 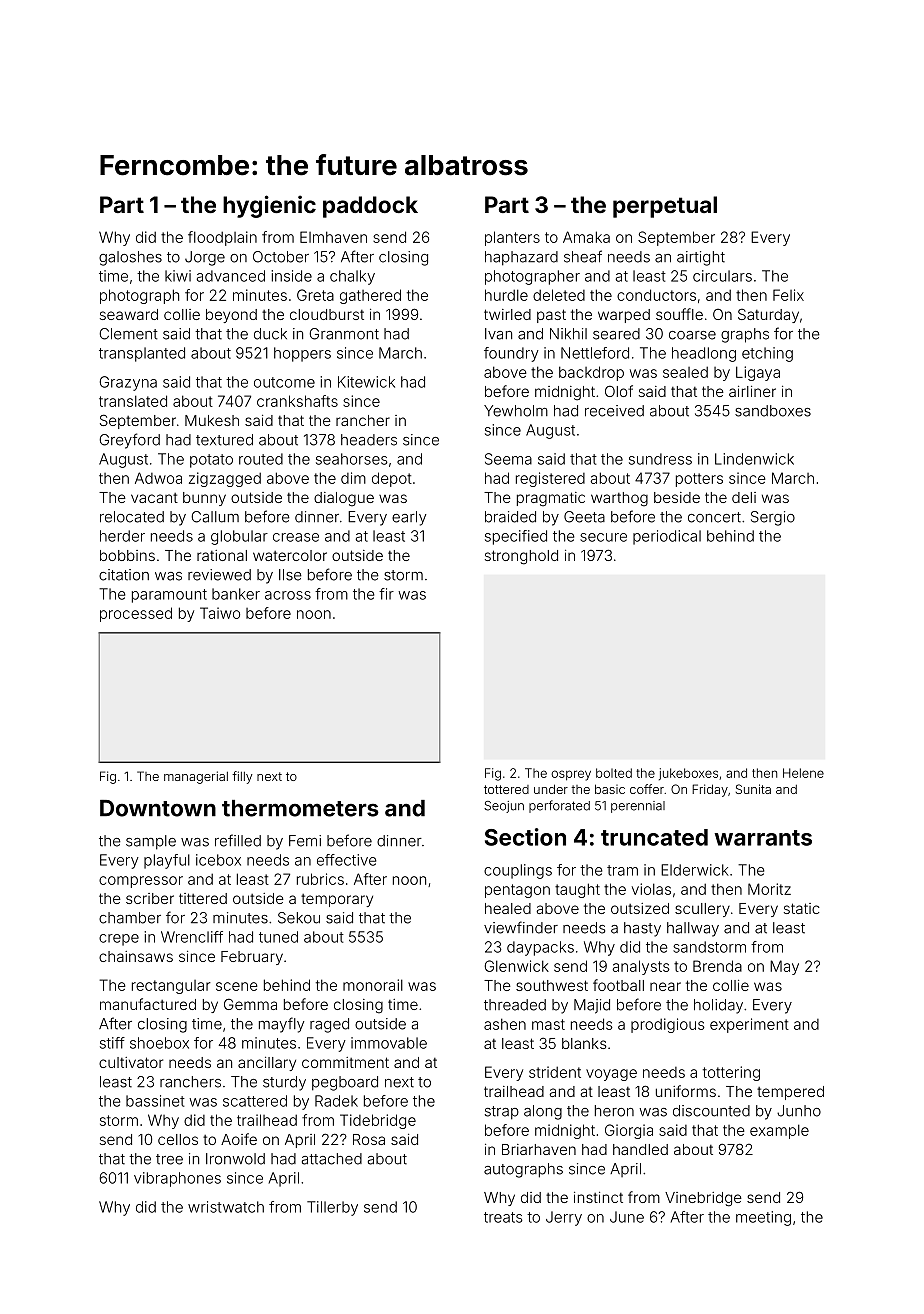 What do you see at coordinates (758, 373) in the screenshot?
I see `Ligaya` at bounding box center [758, 373].
